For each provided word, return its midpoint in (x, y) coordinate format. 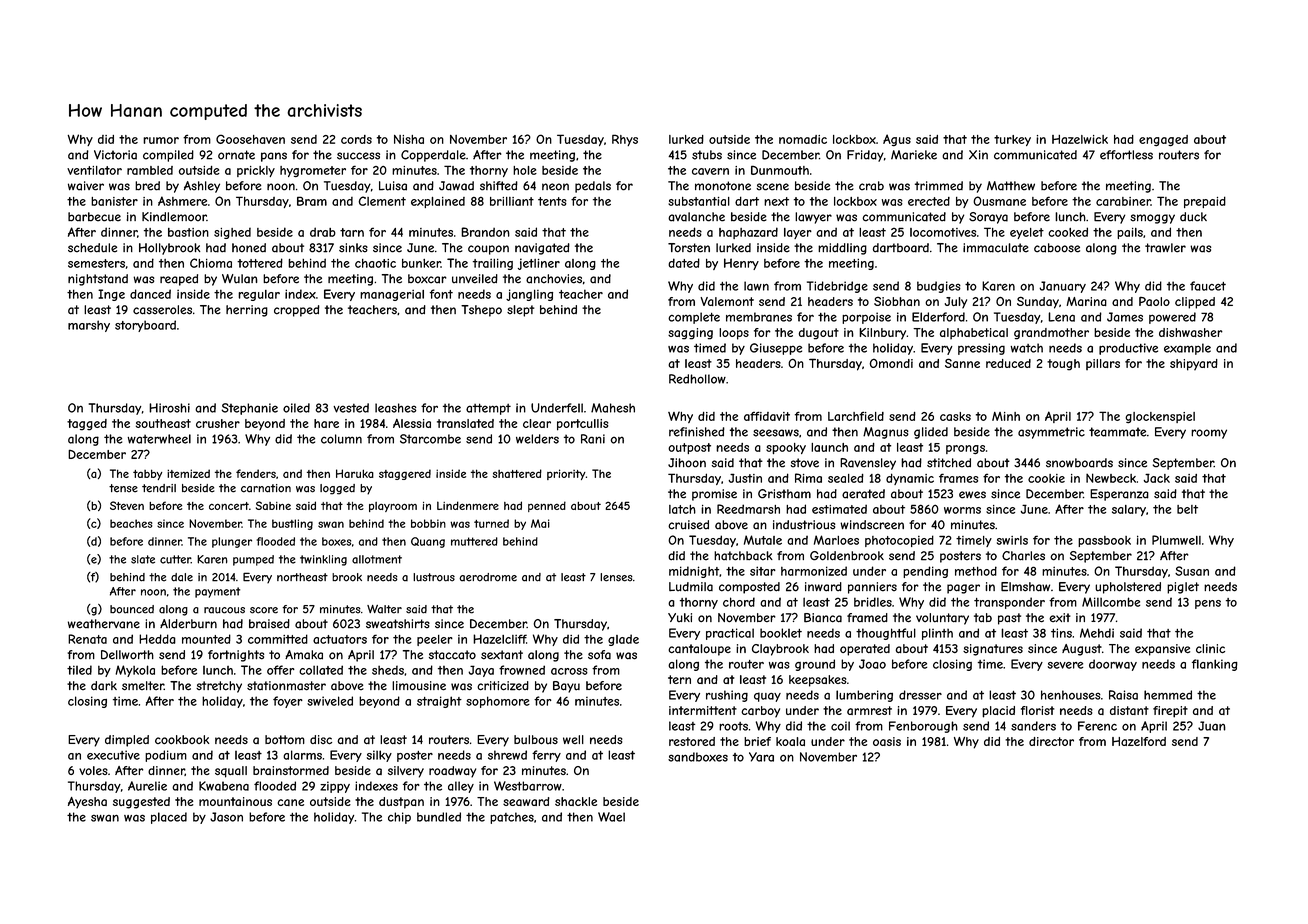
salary (1129, 510)
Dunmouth (780, 170)
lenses (616, 577)
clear (537, 423)
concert (229, 506)
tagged (87, 425)
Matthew (1011, 186)
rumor (161, 140)
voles (93, 770)
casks (955, 416)
